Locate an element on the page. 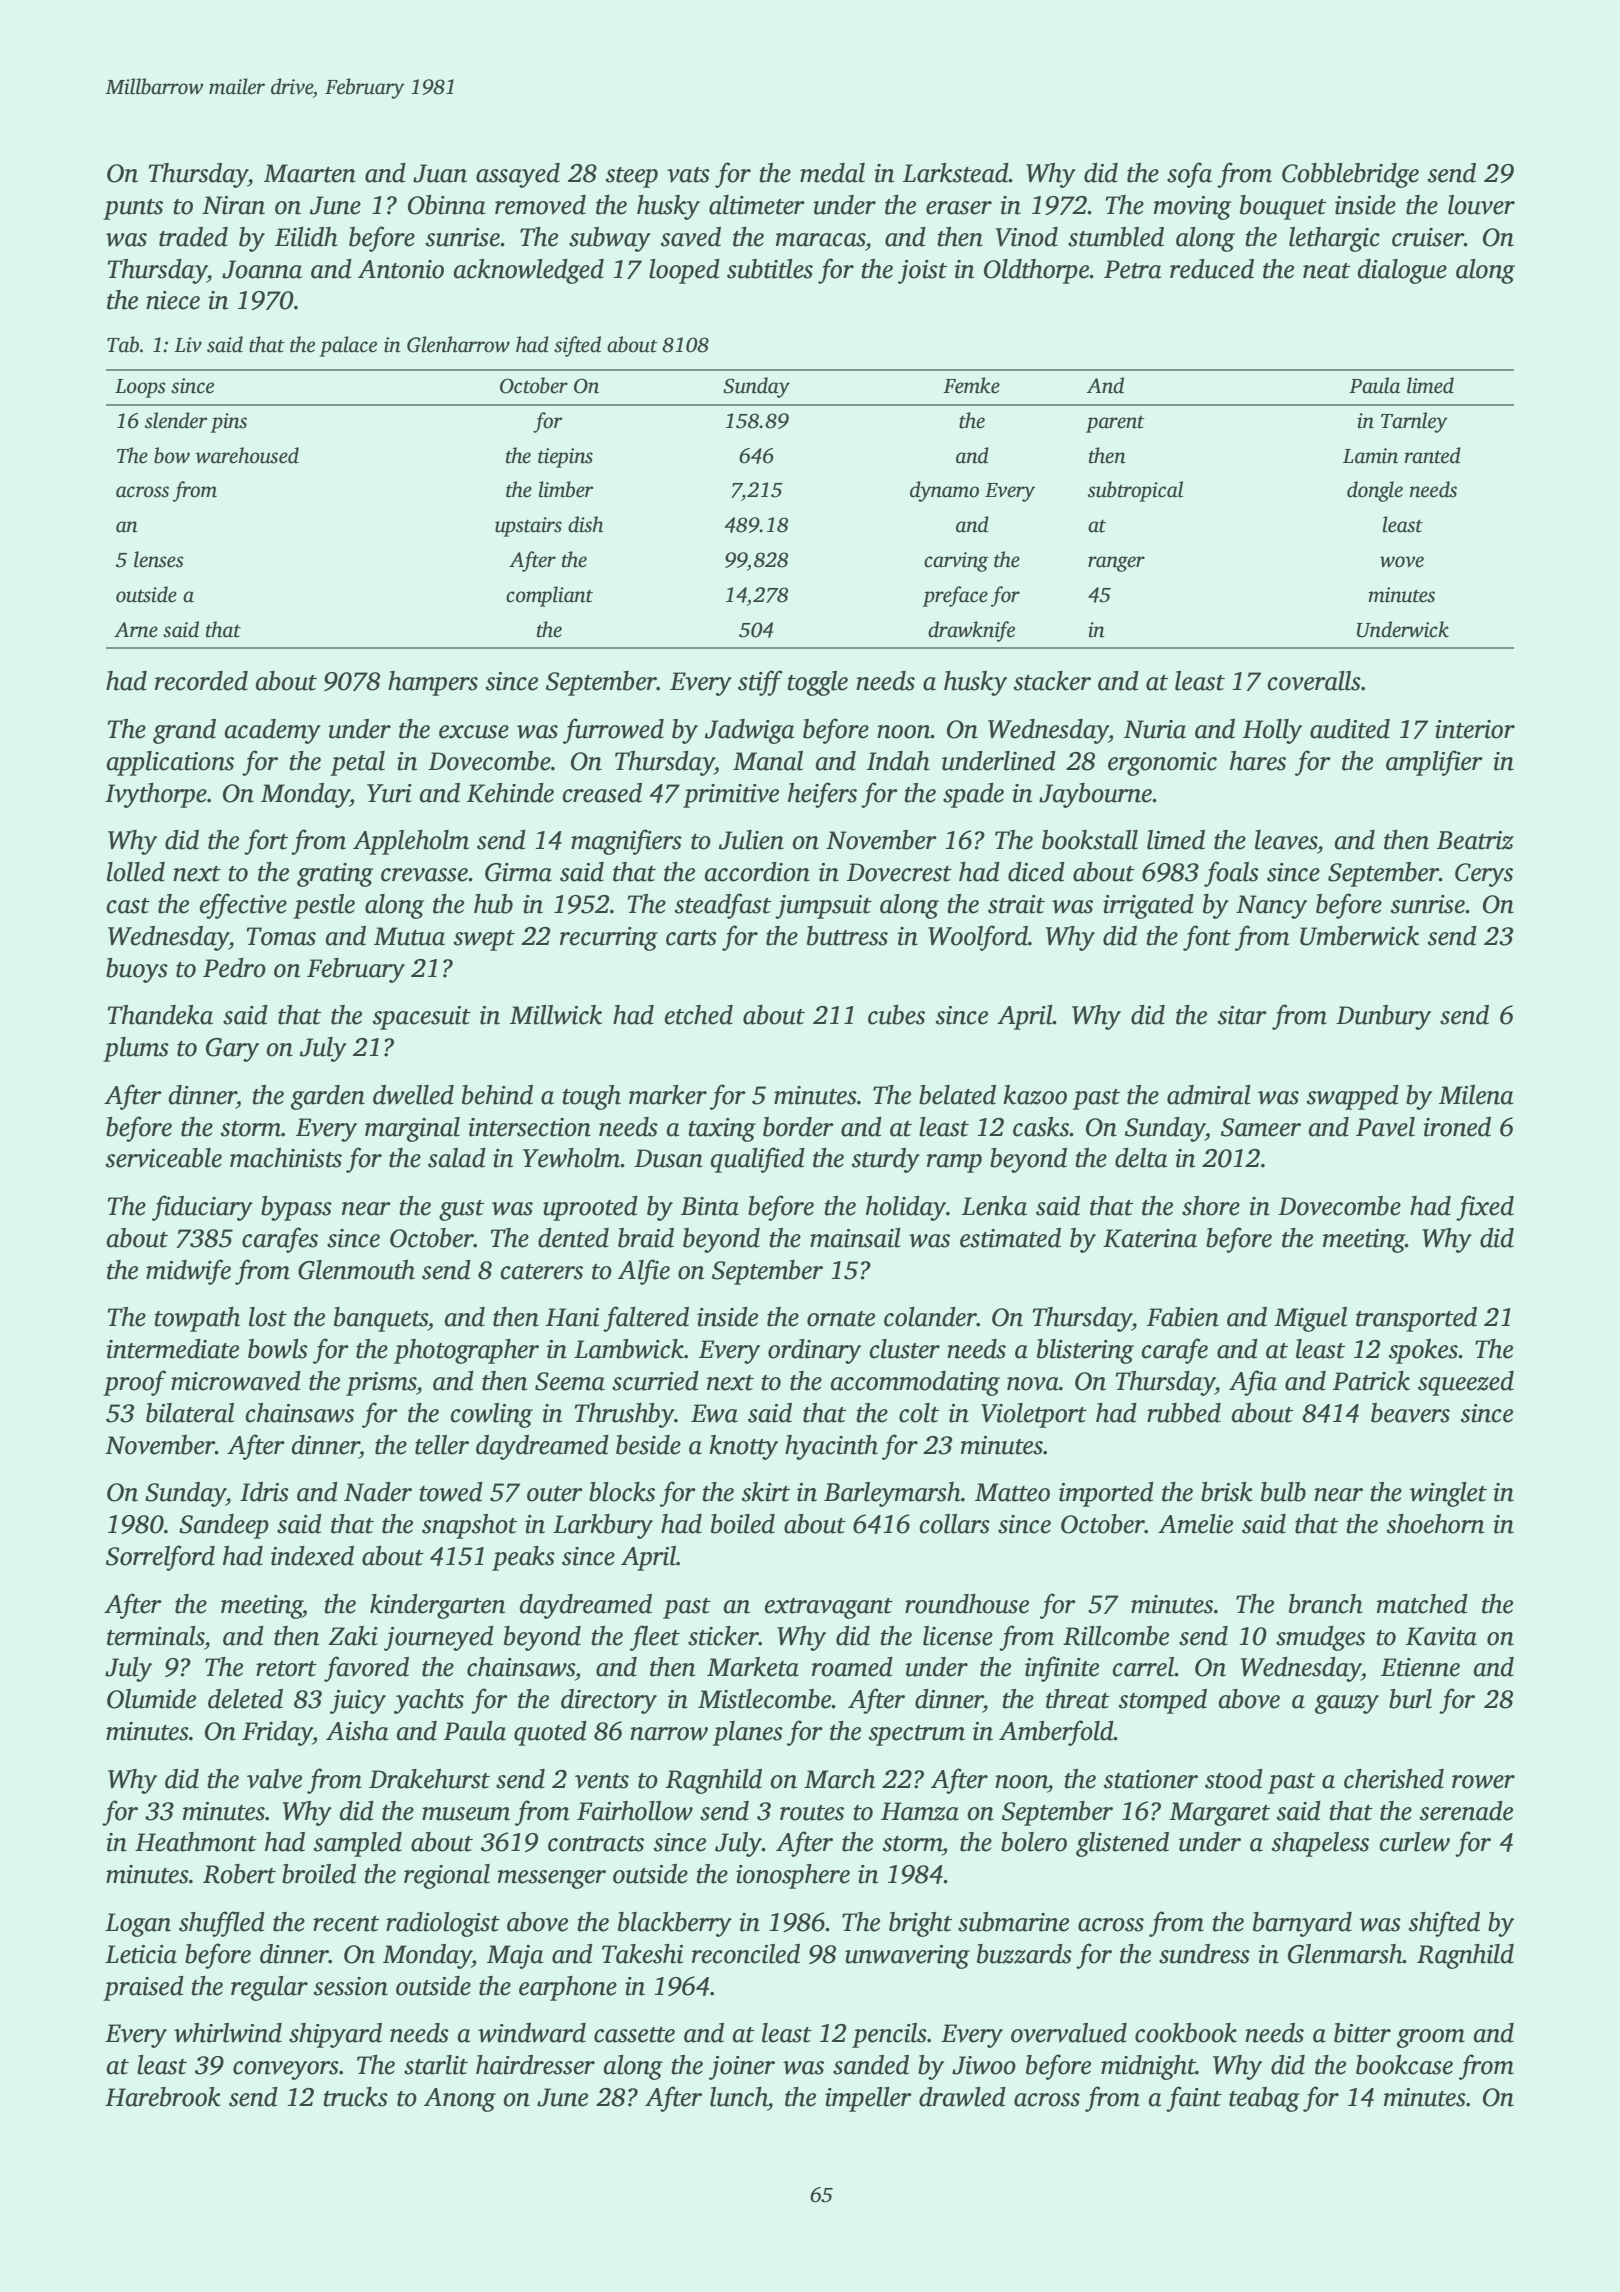 This image has width=1620, height=2292. limber is located at coordinates (566, 489).
